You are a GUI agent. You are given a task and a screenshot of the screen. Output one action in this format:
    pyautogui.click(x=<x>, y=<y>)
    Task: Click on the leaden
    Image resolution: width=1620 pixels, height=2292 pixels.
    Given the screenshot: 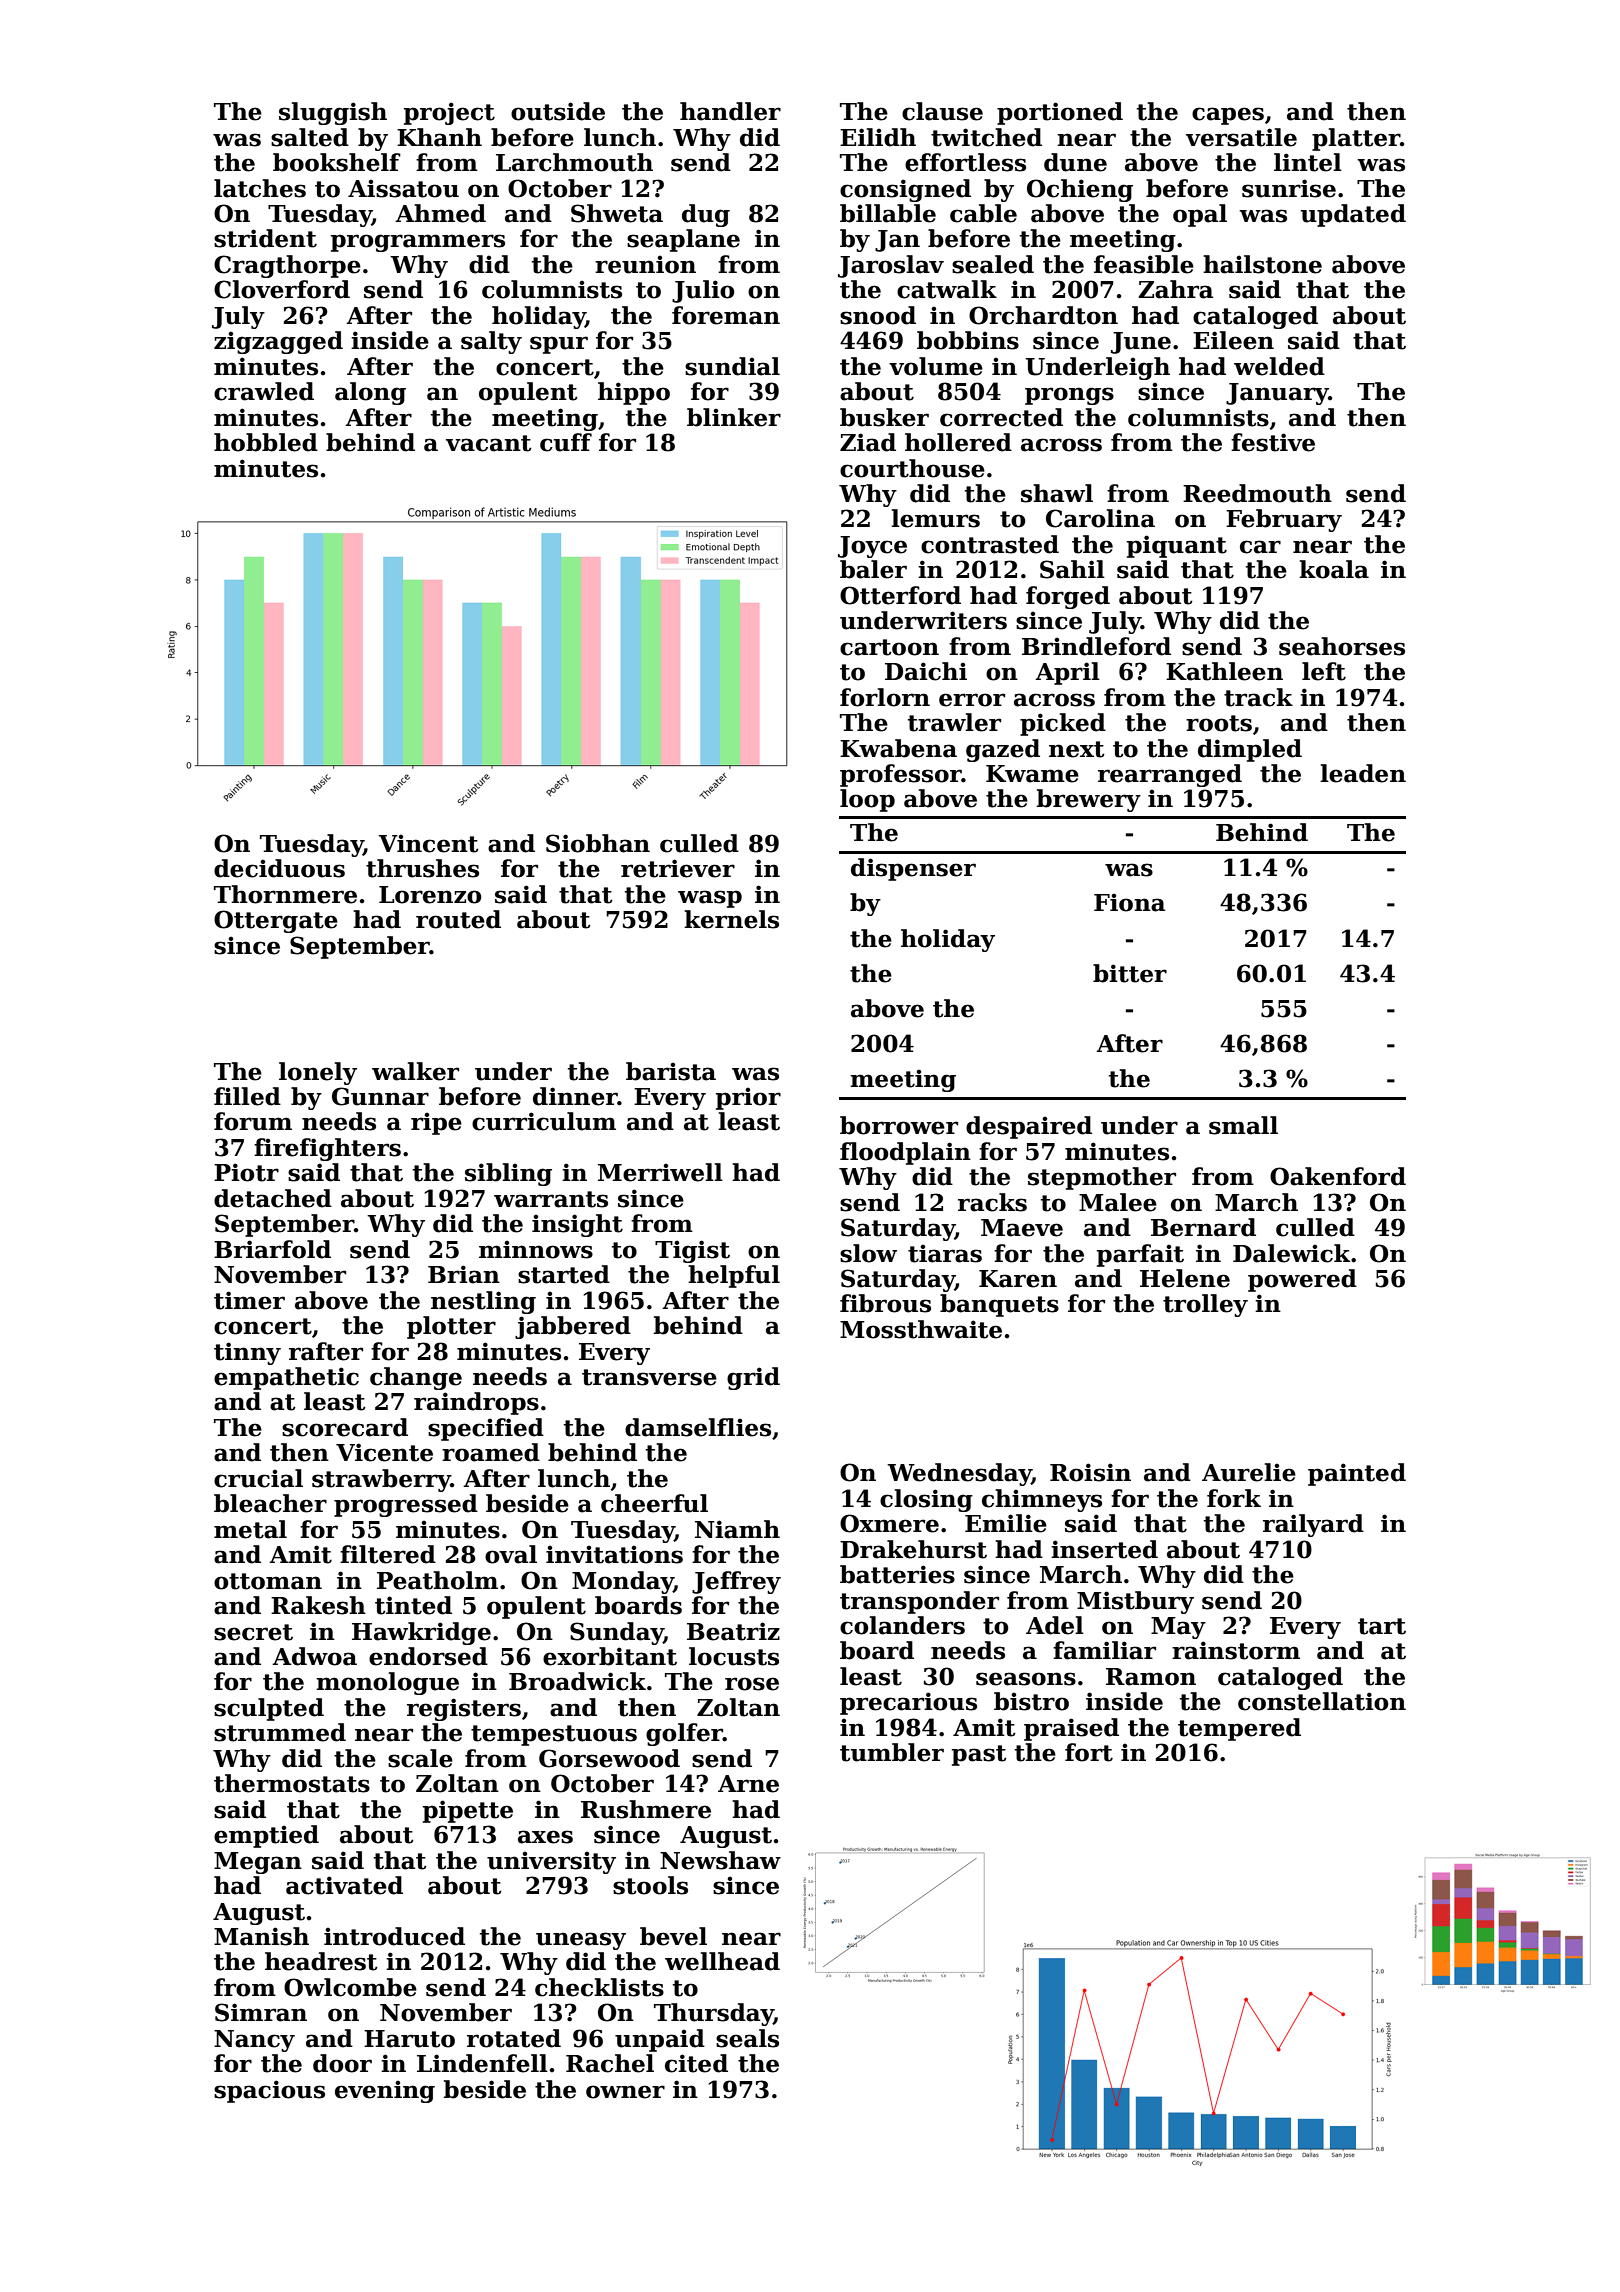 What is the action you would take?
    pyautogui.click(x=1363, y=773)
